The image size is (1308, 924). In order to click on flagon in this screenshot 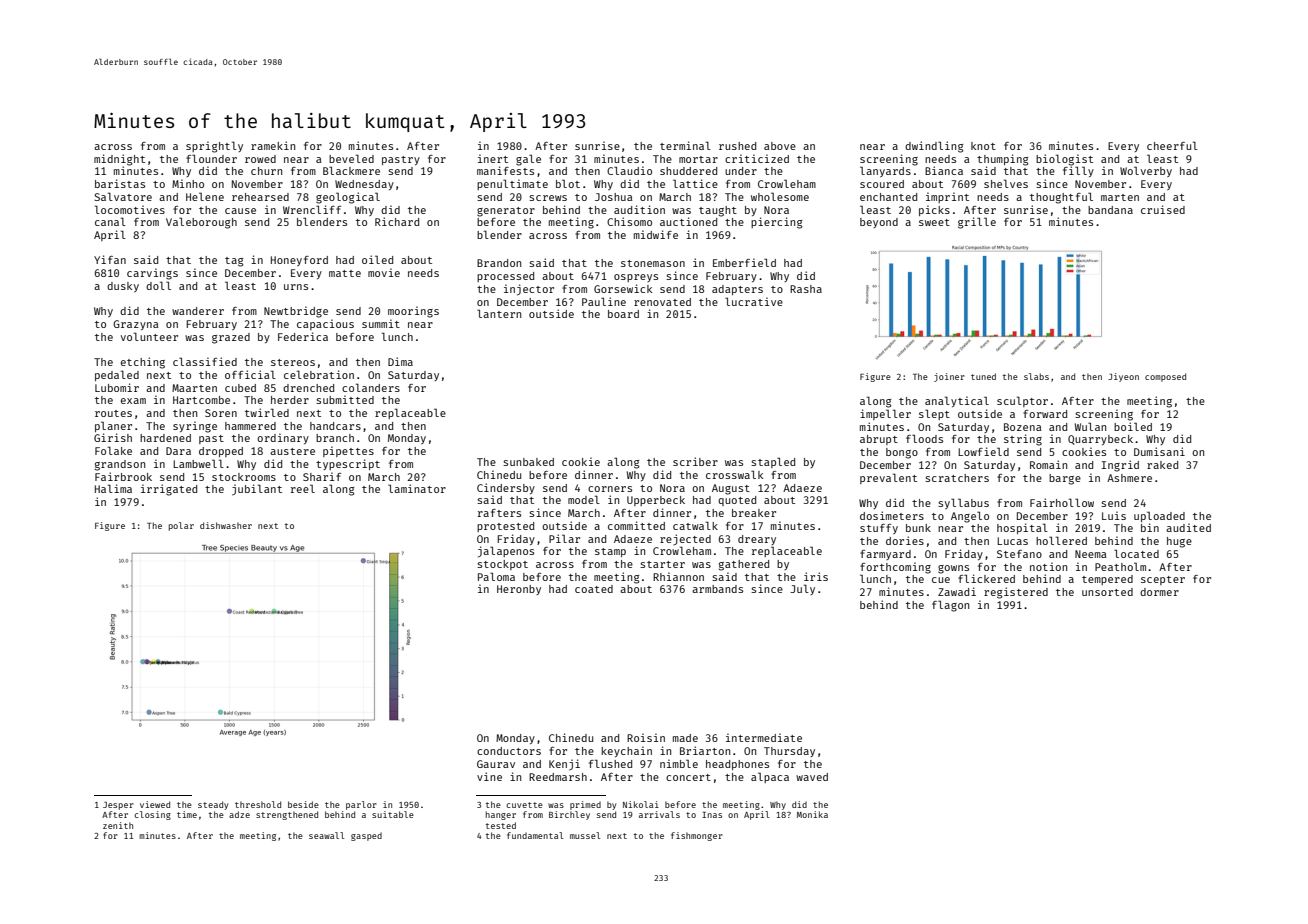, I will do `click(950, 606)`.
